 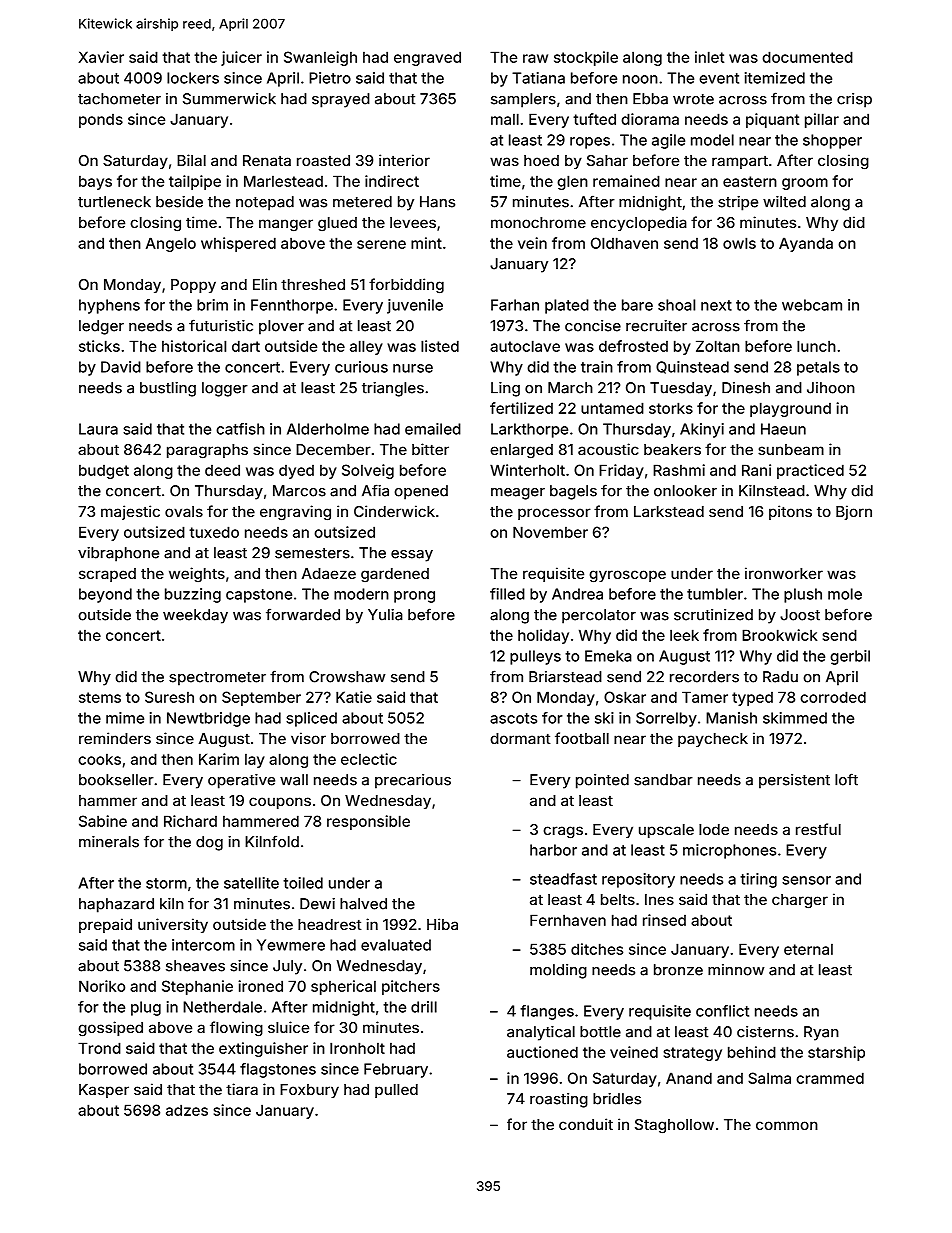 What do you see at coordinates (713, 740) in the page?
I see `paycheck` at bounding box center [713, 740].
